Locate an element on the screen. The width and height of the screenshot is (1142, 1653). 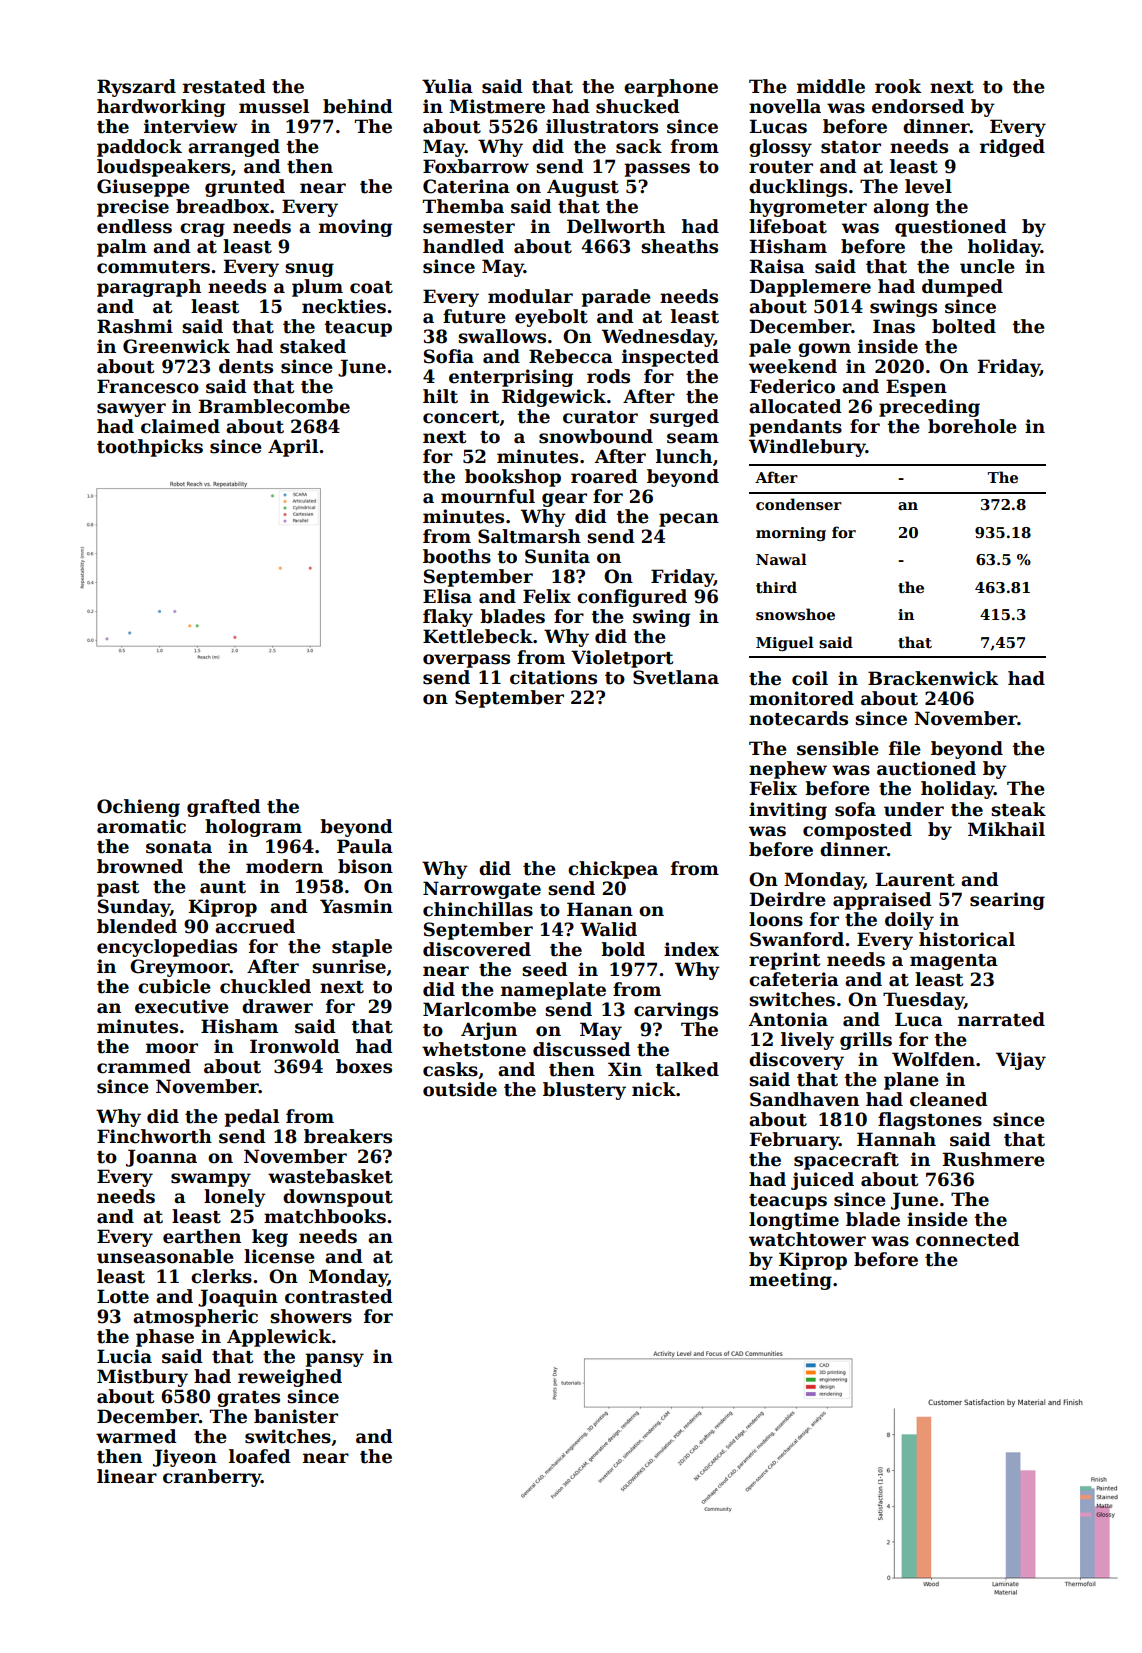
borehole is located at coordinates (972, 426).
